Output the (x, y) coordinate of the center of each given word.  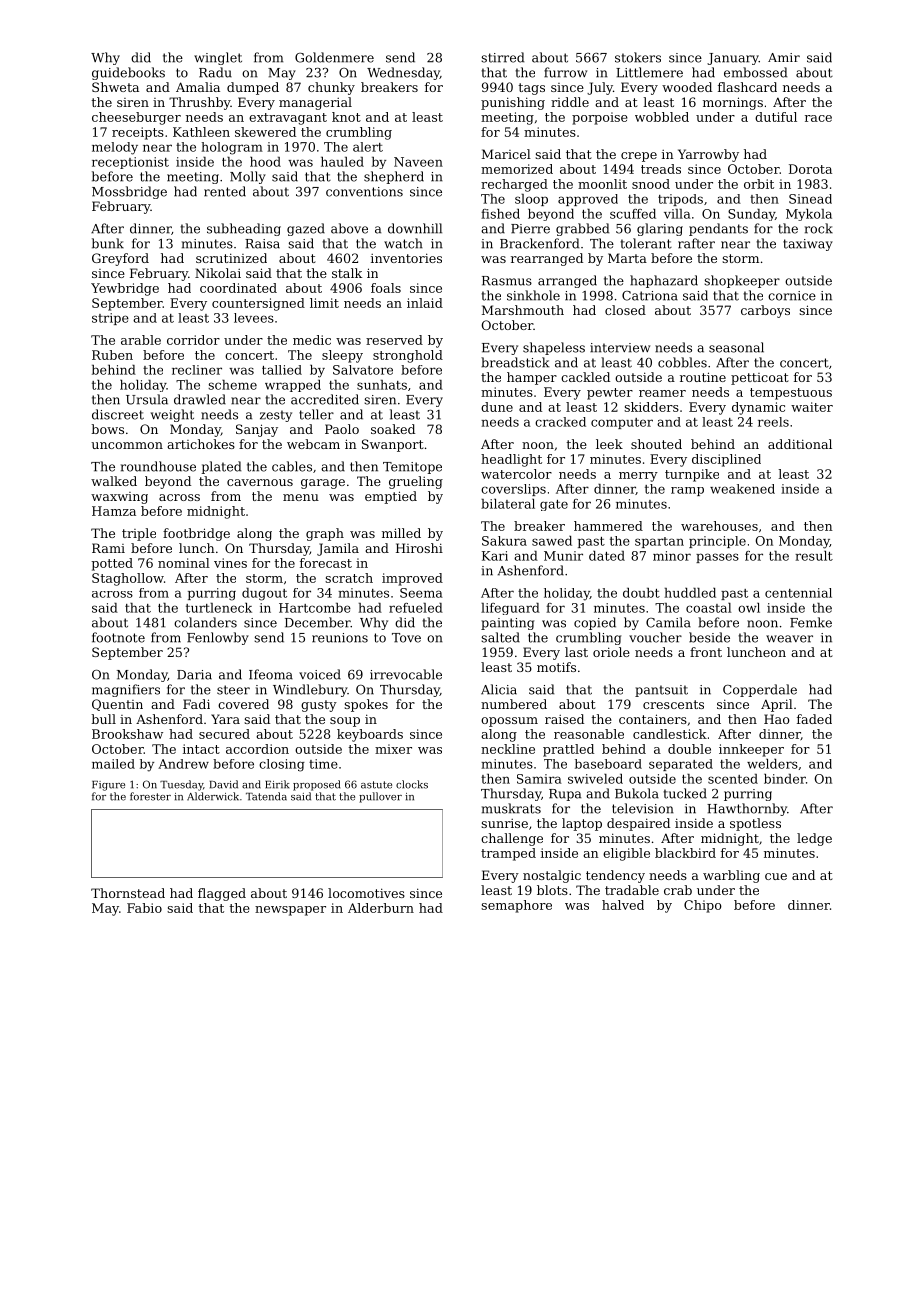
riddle (570, 102)
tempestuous (791, 394)
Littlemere (649, 72)
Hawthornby (747, 809)
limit (324, 303)
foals (386, 288)
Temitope (412, 468)
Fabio (144, 908)
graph (325, 534)
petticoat (760, 379)
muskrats (511, 808)
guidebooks (128, 73)
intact (201, 749)
